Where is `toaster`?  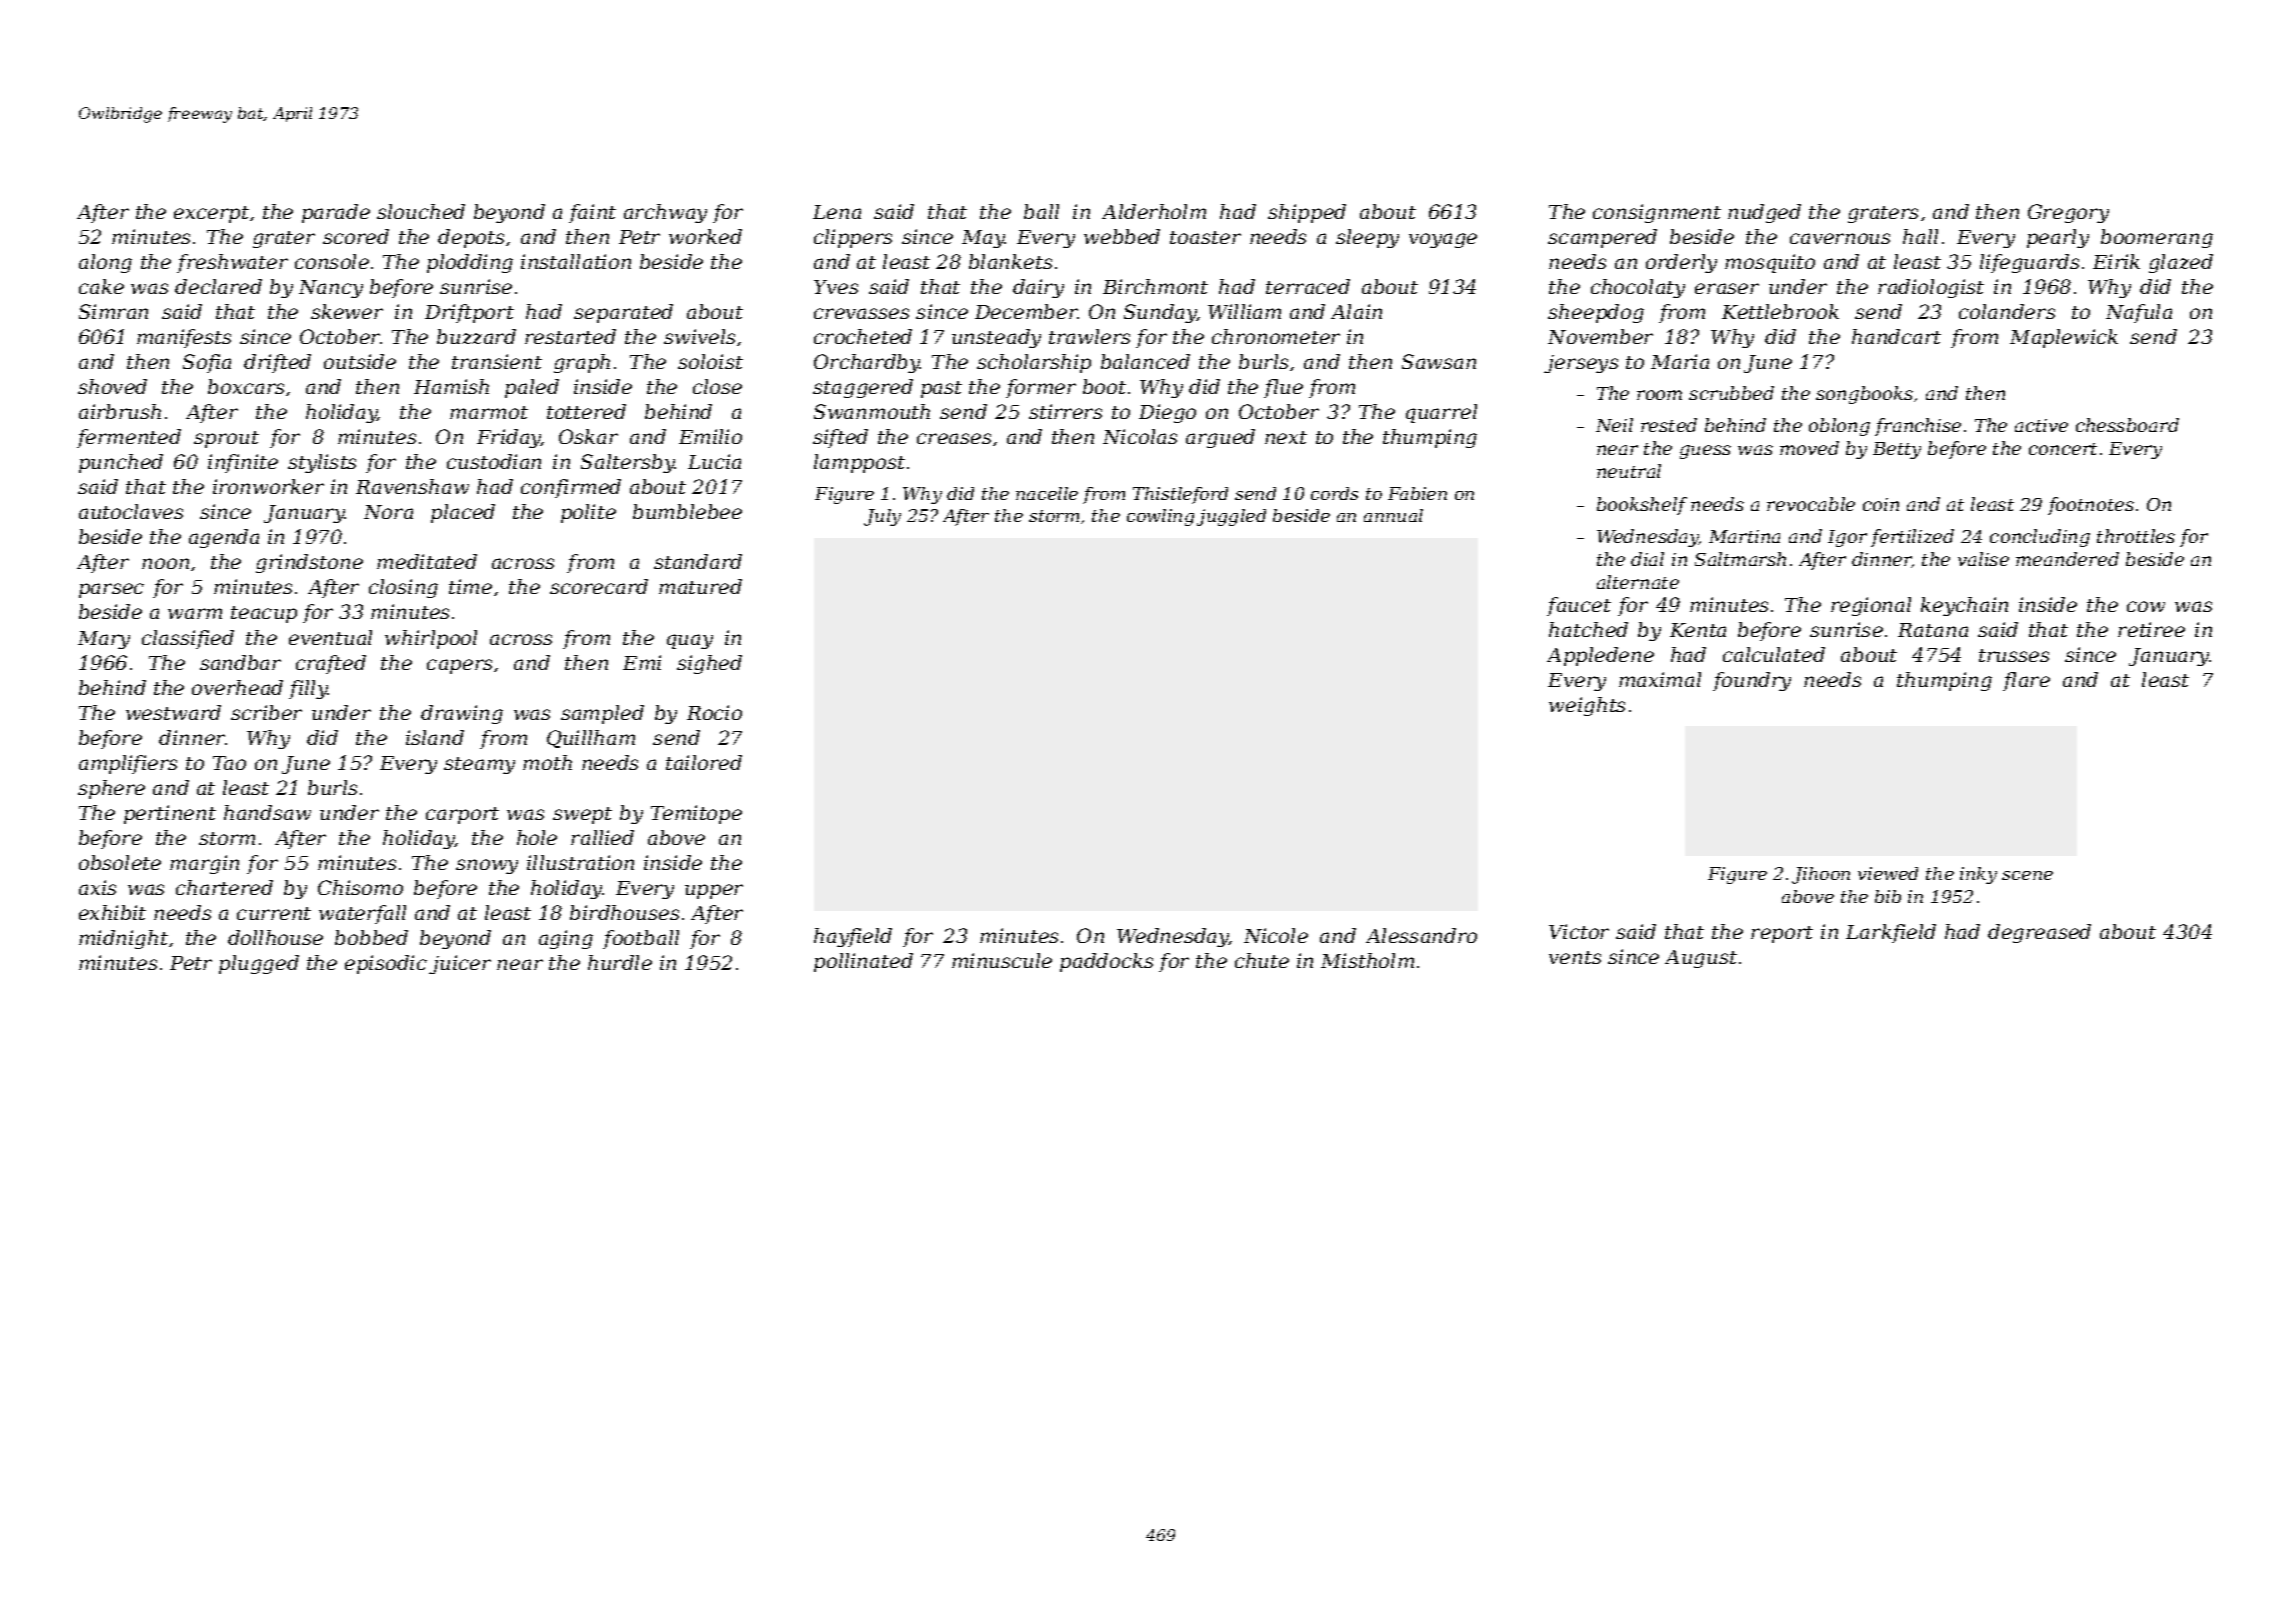 toaster is located at coordinates (1205, 237).
